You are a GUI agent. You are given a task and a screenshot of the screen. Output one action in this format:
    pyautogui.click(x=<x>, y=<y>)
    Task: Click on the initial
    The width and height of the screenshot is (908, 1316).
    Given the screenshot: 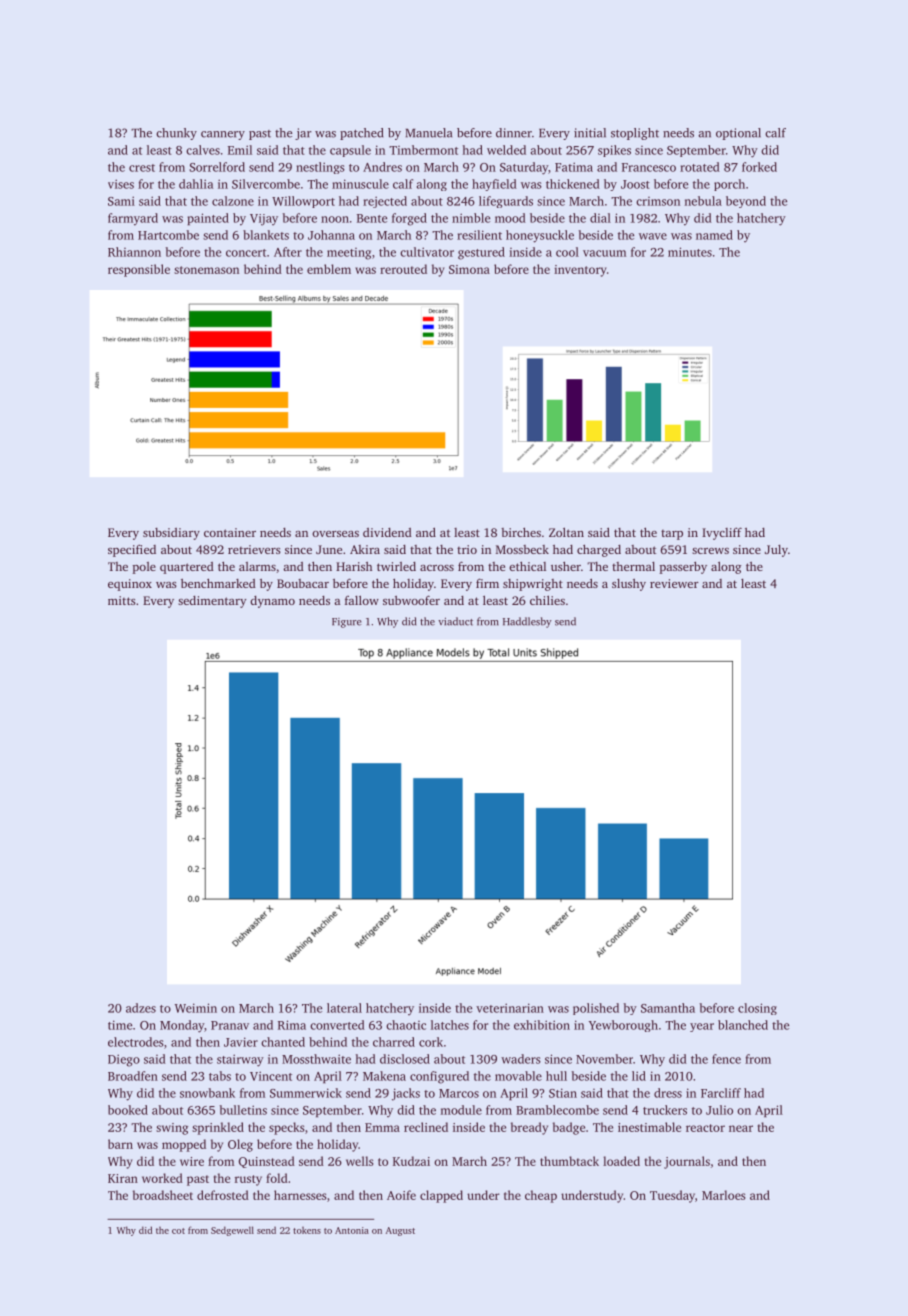 What is the action you would take?
    pyautogui.click(x=590, y=133)
